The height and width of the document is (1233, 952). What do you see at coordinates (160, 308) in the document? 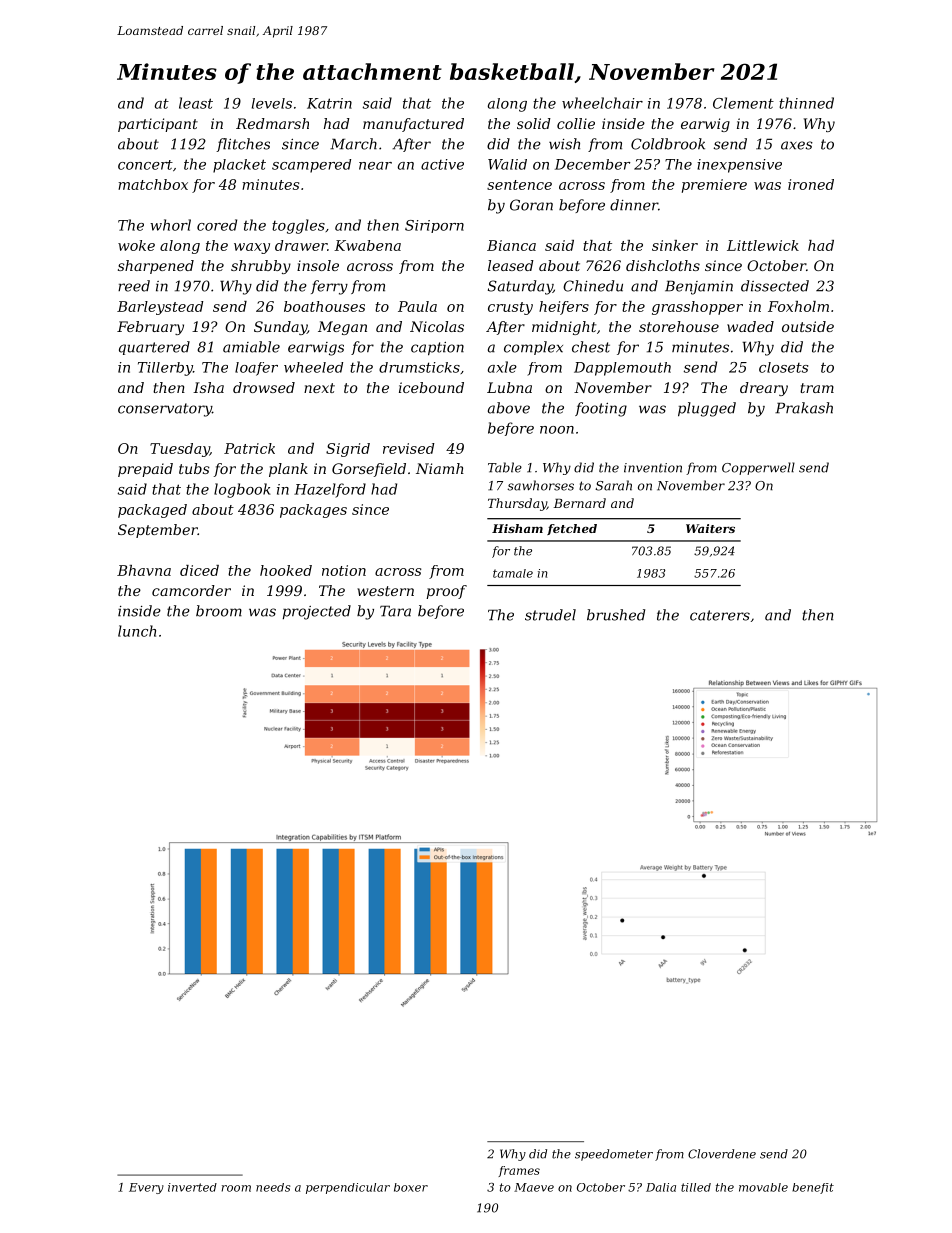
I see `Barleystead` at bounding box center [160, 308].
